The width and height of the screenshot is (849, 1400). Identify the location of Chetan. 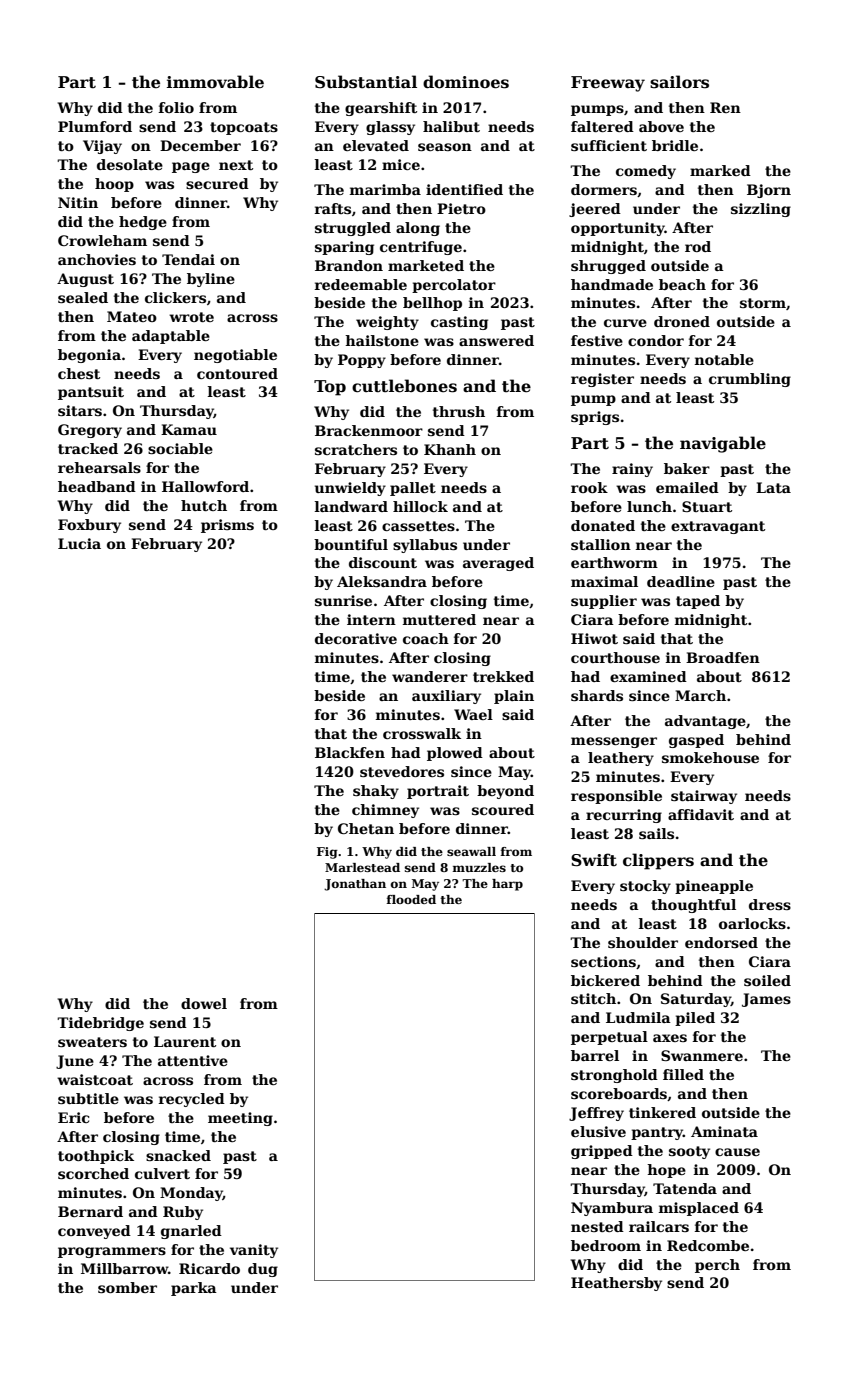
(366, 828).
